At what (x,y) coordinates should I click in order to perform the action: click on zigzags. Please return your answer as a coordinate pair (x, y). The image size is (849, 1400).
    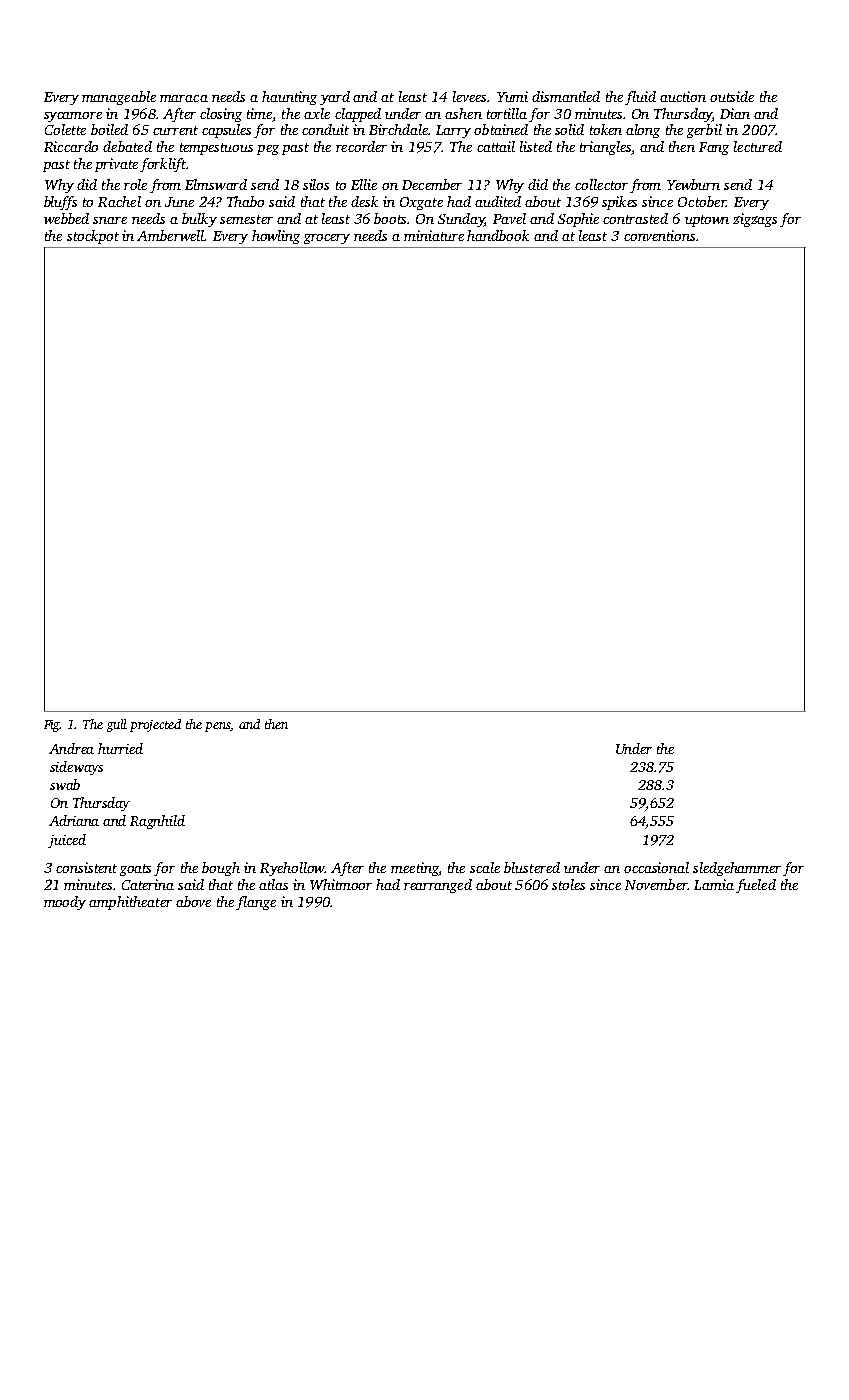
    Looking at the image, I should click on (755, 220).
